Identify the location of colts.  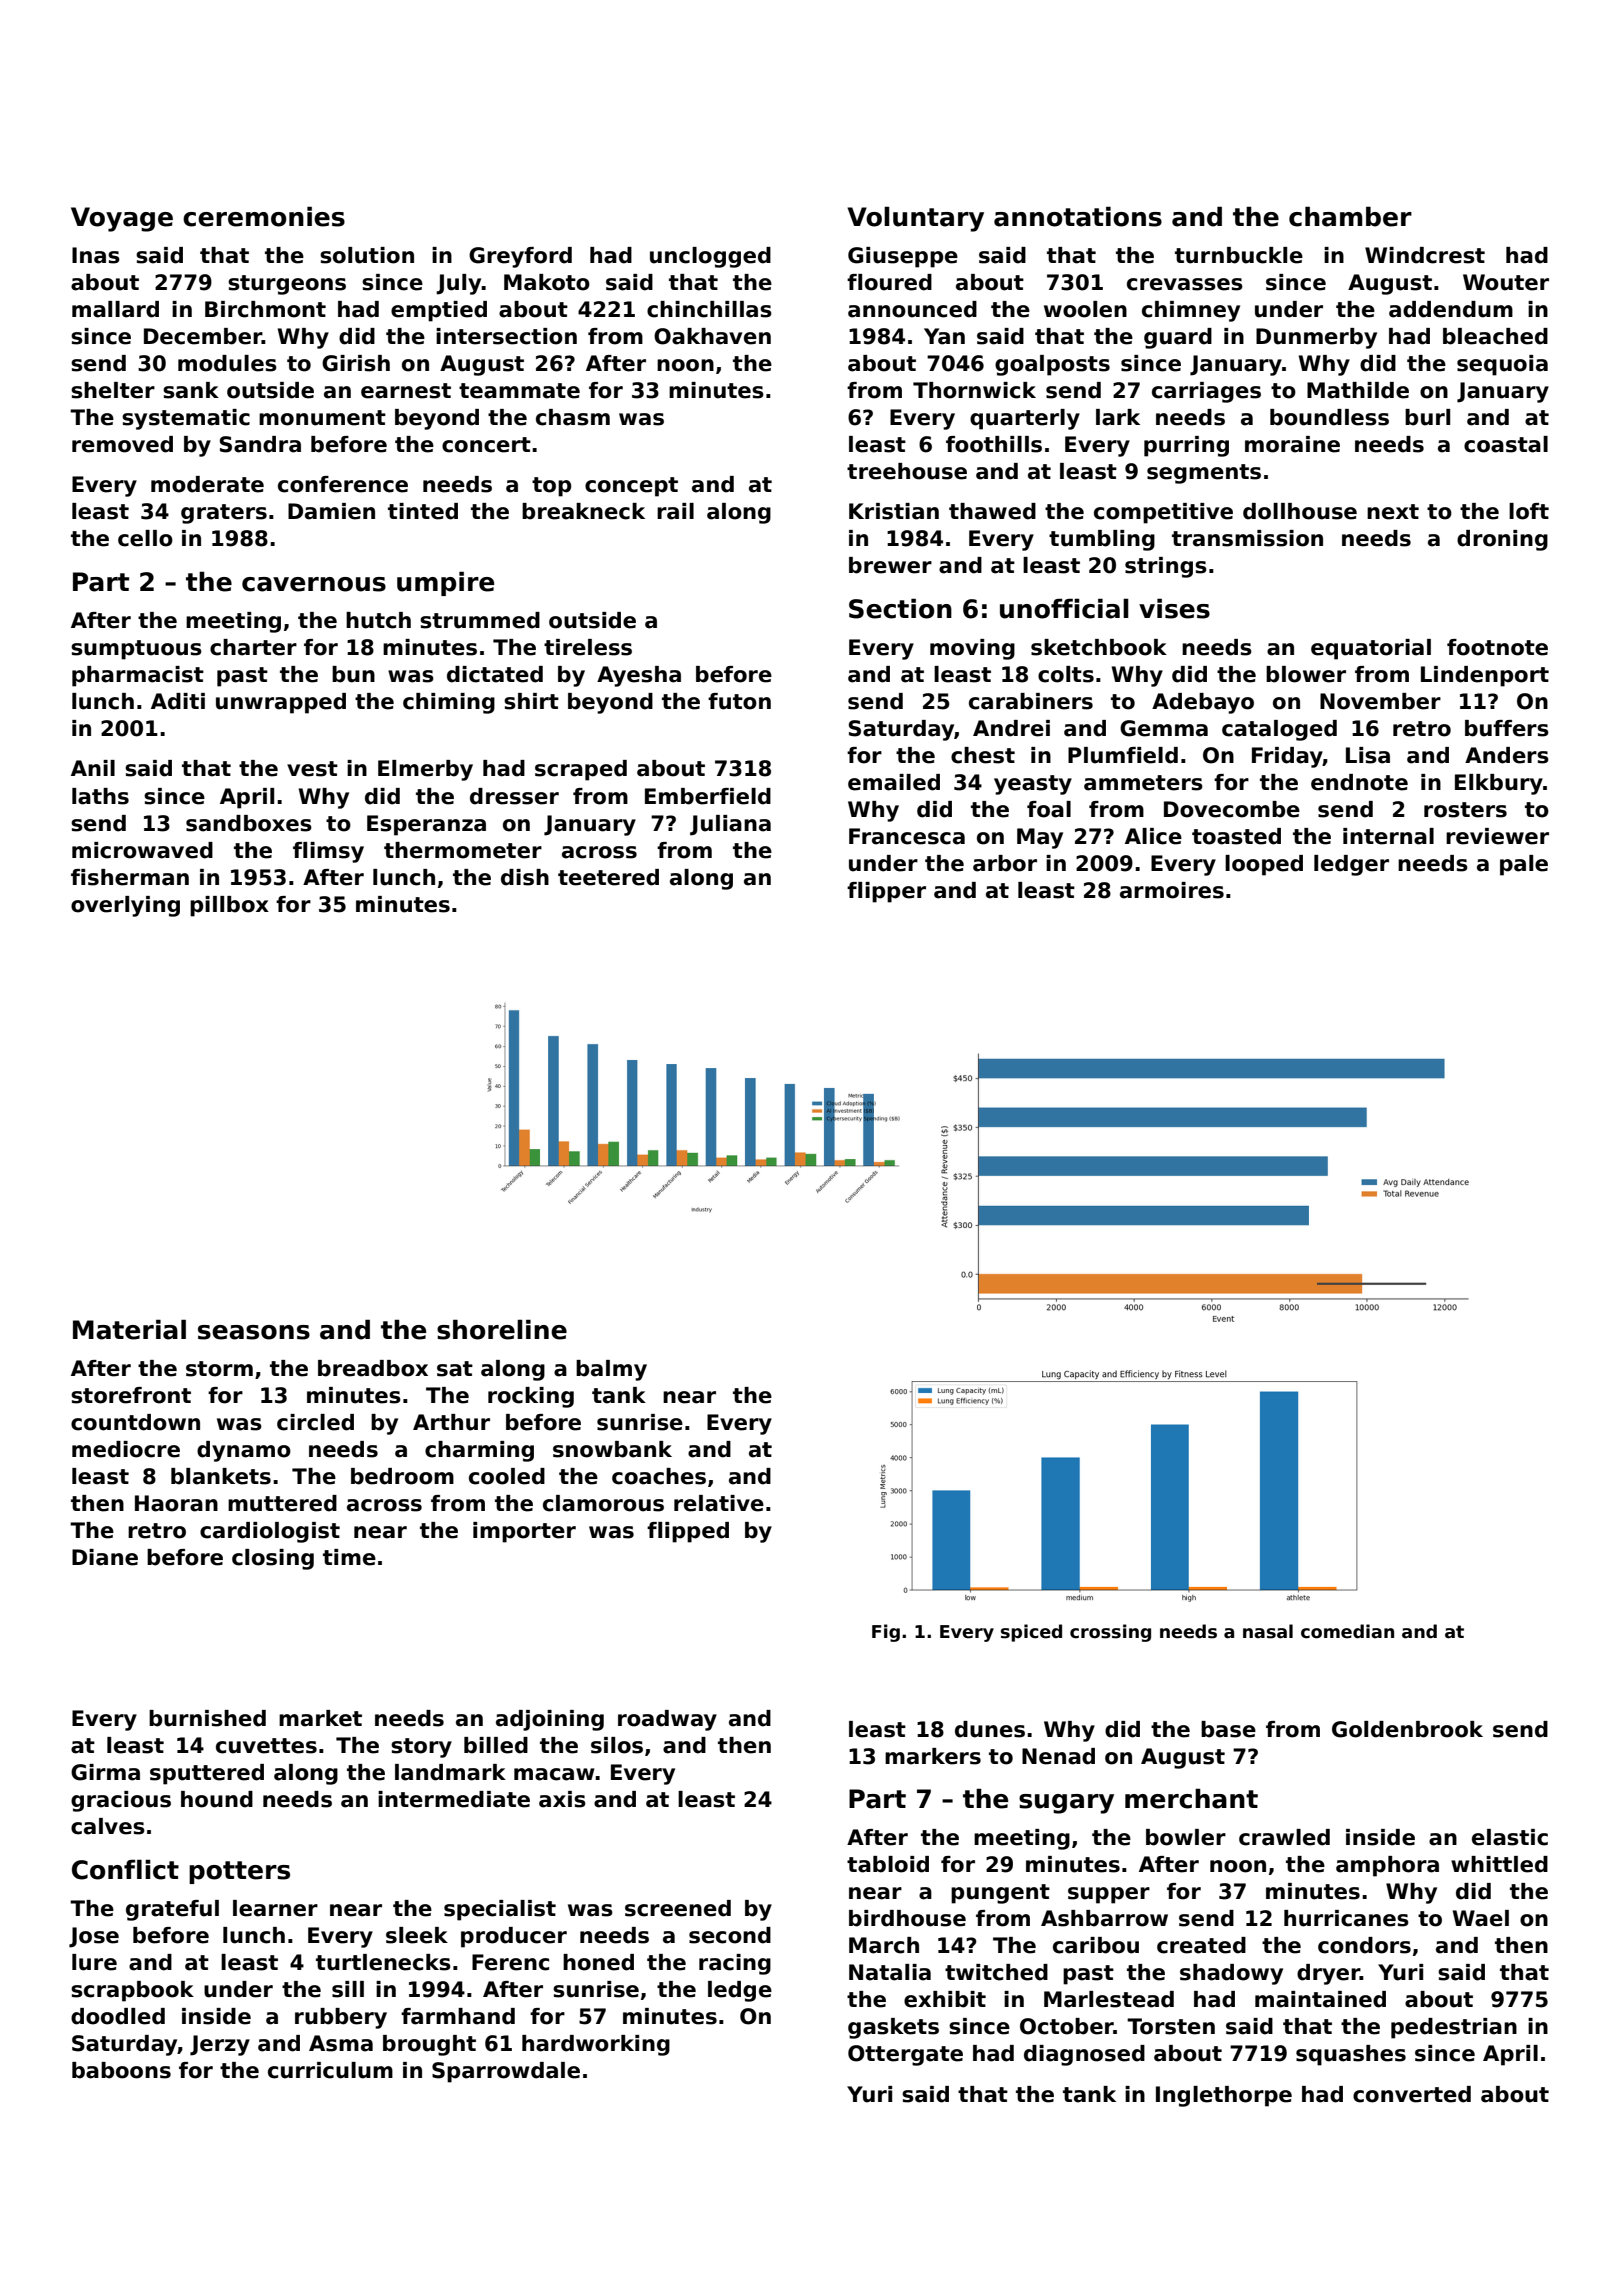
(1066, 674).
